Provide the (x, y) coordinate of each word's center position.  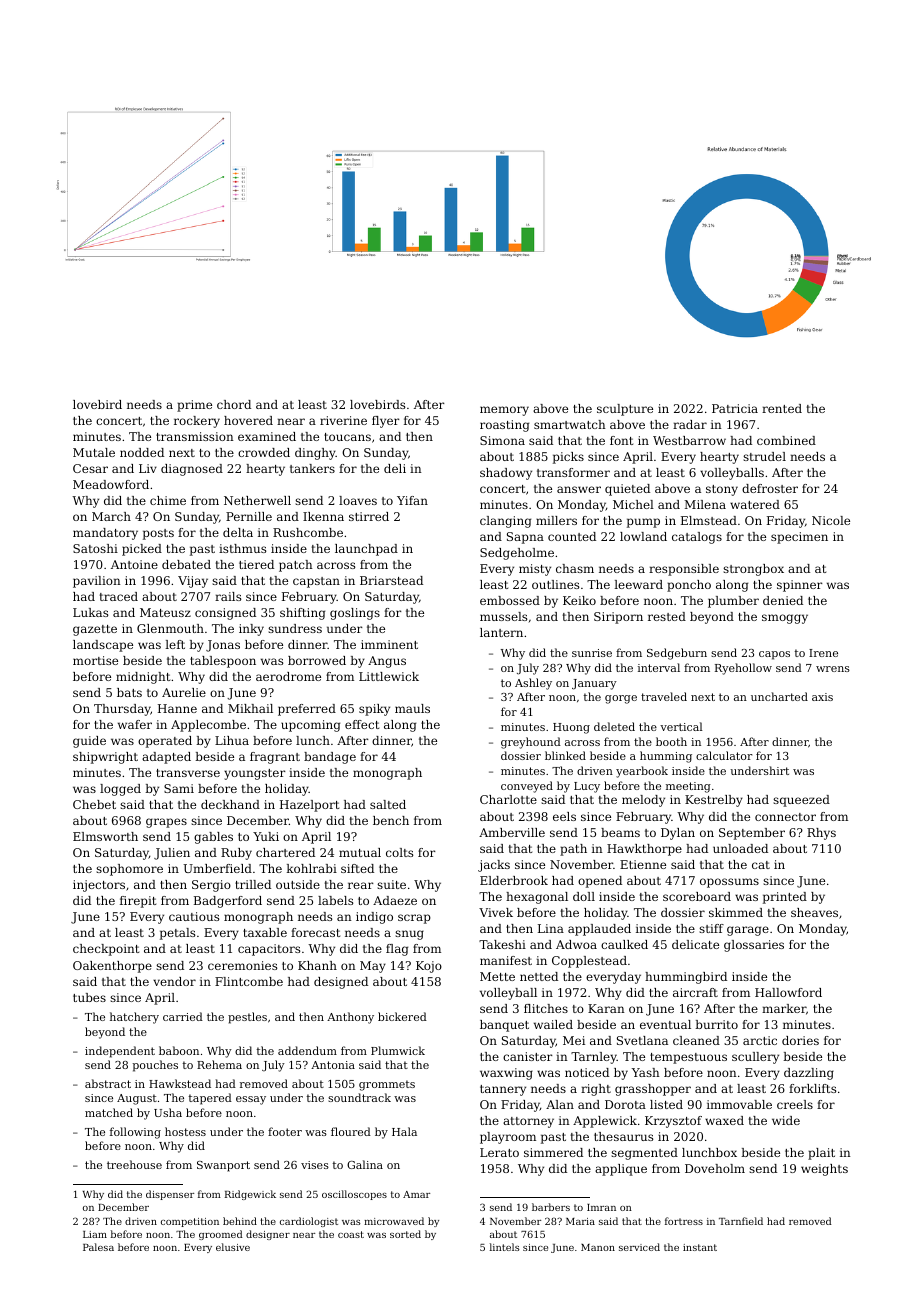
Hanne (177, 708)
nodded (142, 452)
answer (579, 489)
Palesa (98, 1247)
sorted (405, 1234)
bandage (330, 758)
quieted (627, 490)
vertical (681, 726)
